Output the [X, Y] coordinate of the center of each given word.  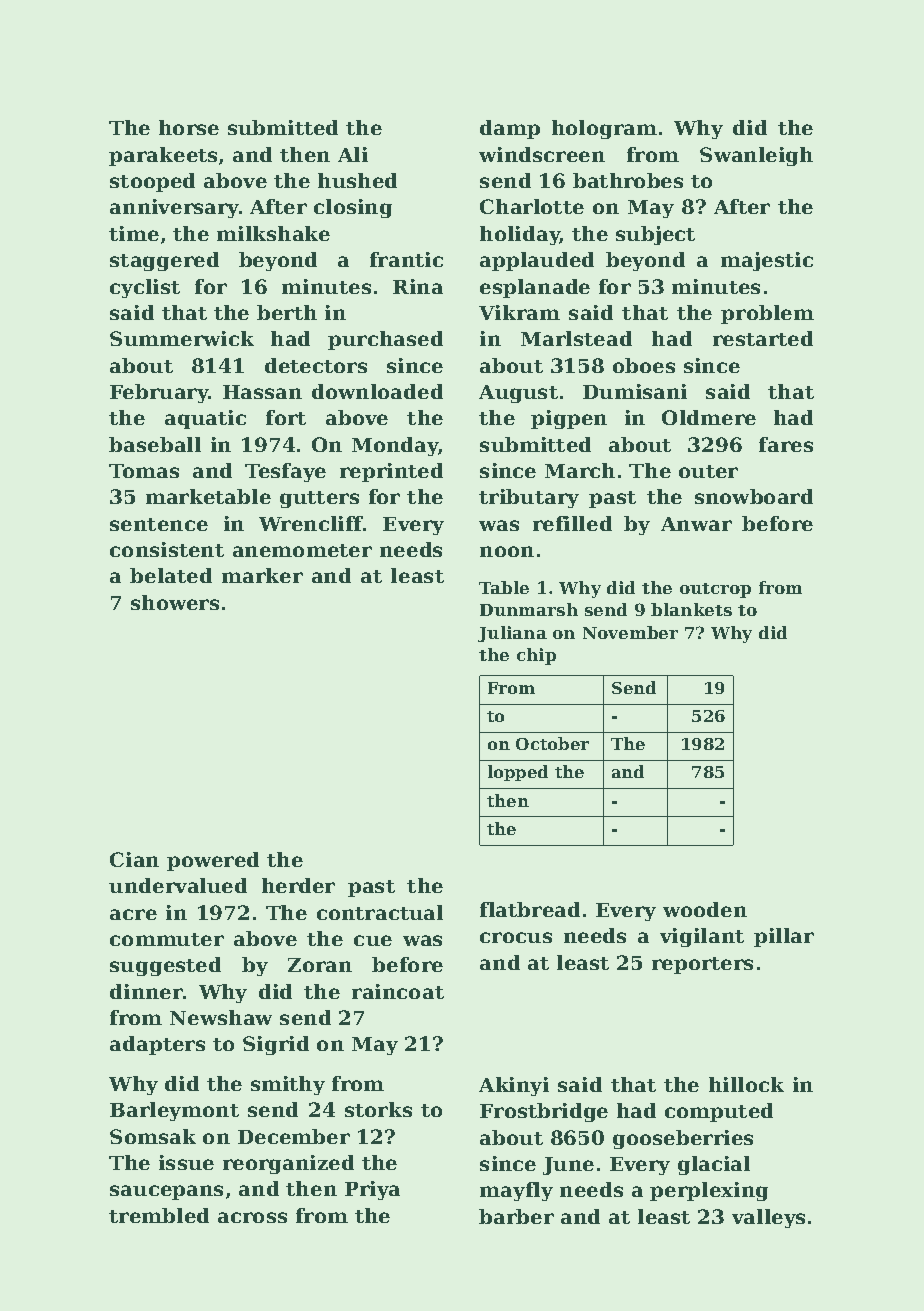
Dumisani [635, 391]
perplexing [709, 1191]
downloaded [377, 391]
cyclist [145, 288]
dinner [146, 991]
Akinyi [514, 1086]
